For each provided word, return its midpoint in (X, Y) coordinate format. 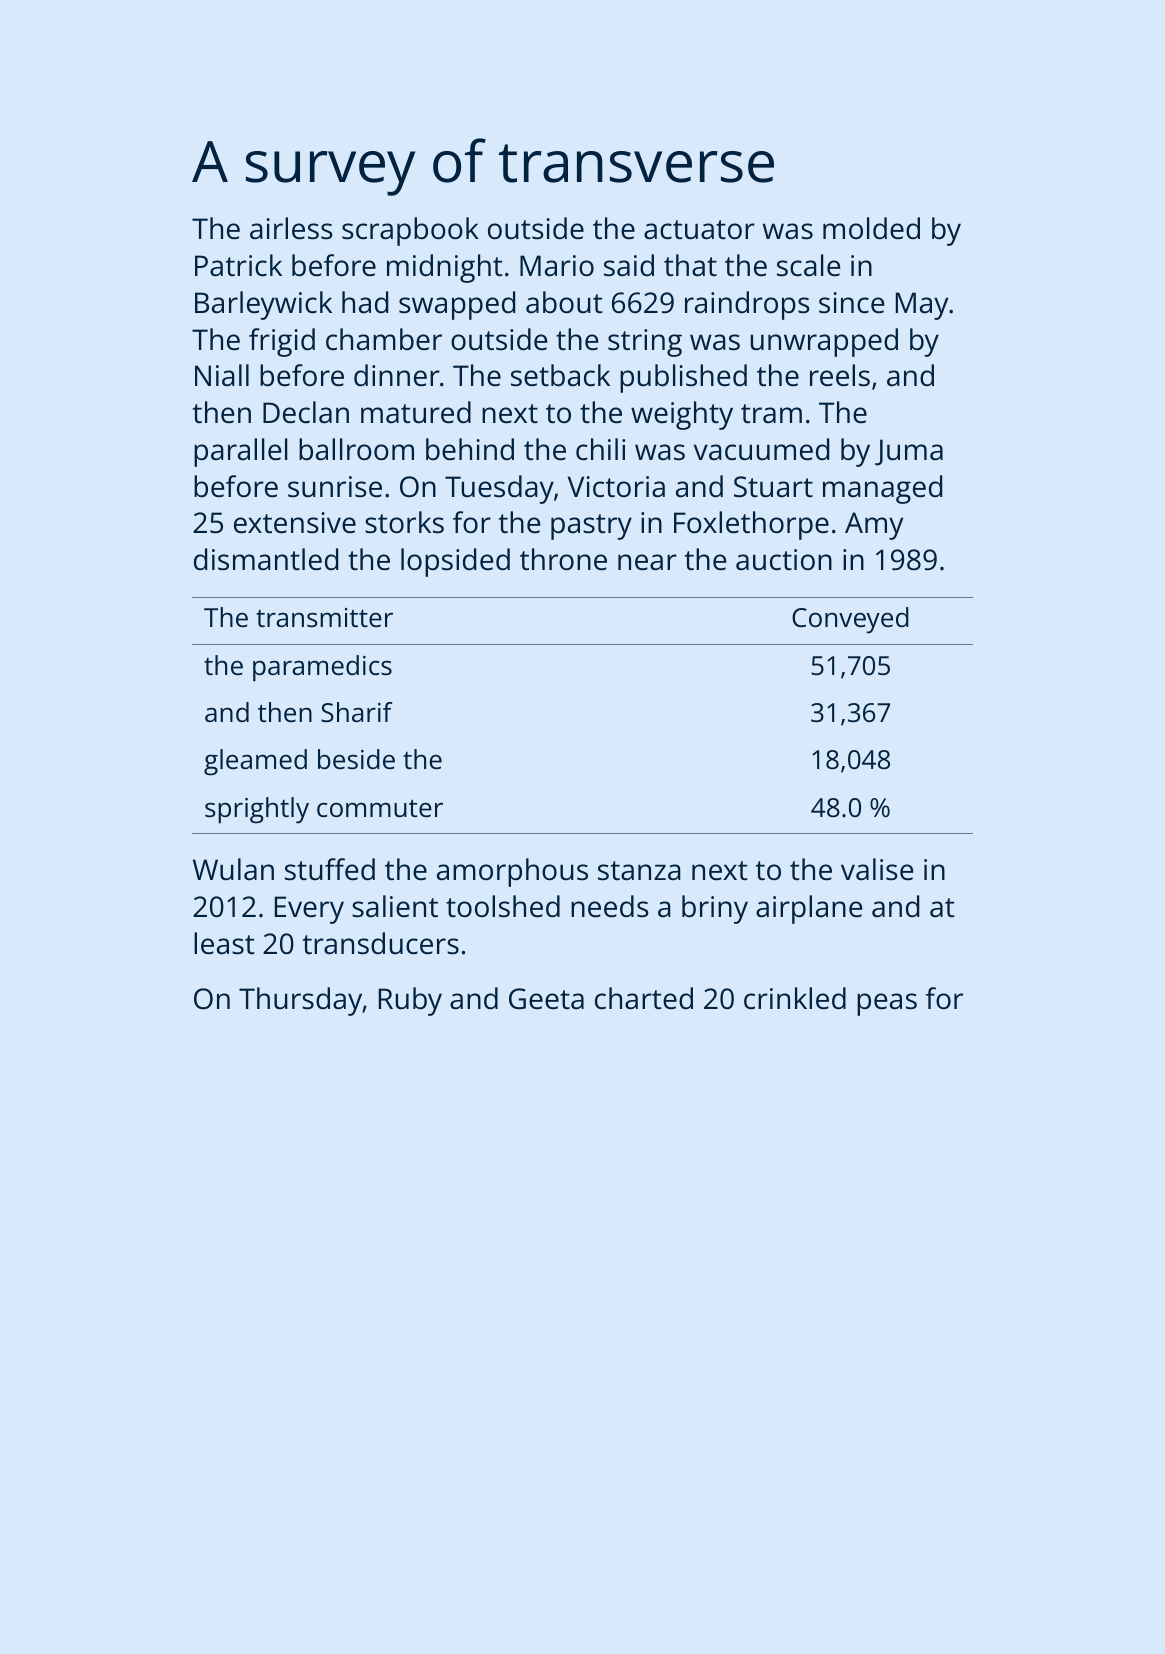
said (629, 265)
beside (356, 759)
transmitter (324, 617)
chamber (384, 339)
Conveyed (850, 620)
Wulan (233, 869)
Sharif (357, 712)
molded (871, 228)
